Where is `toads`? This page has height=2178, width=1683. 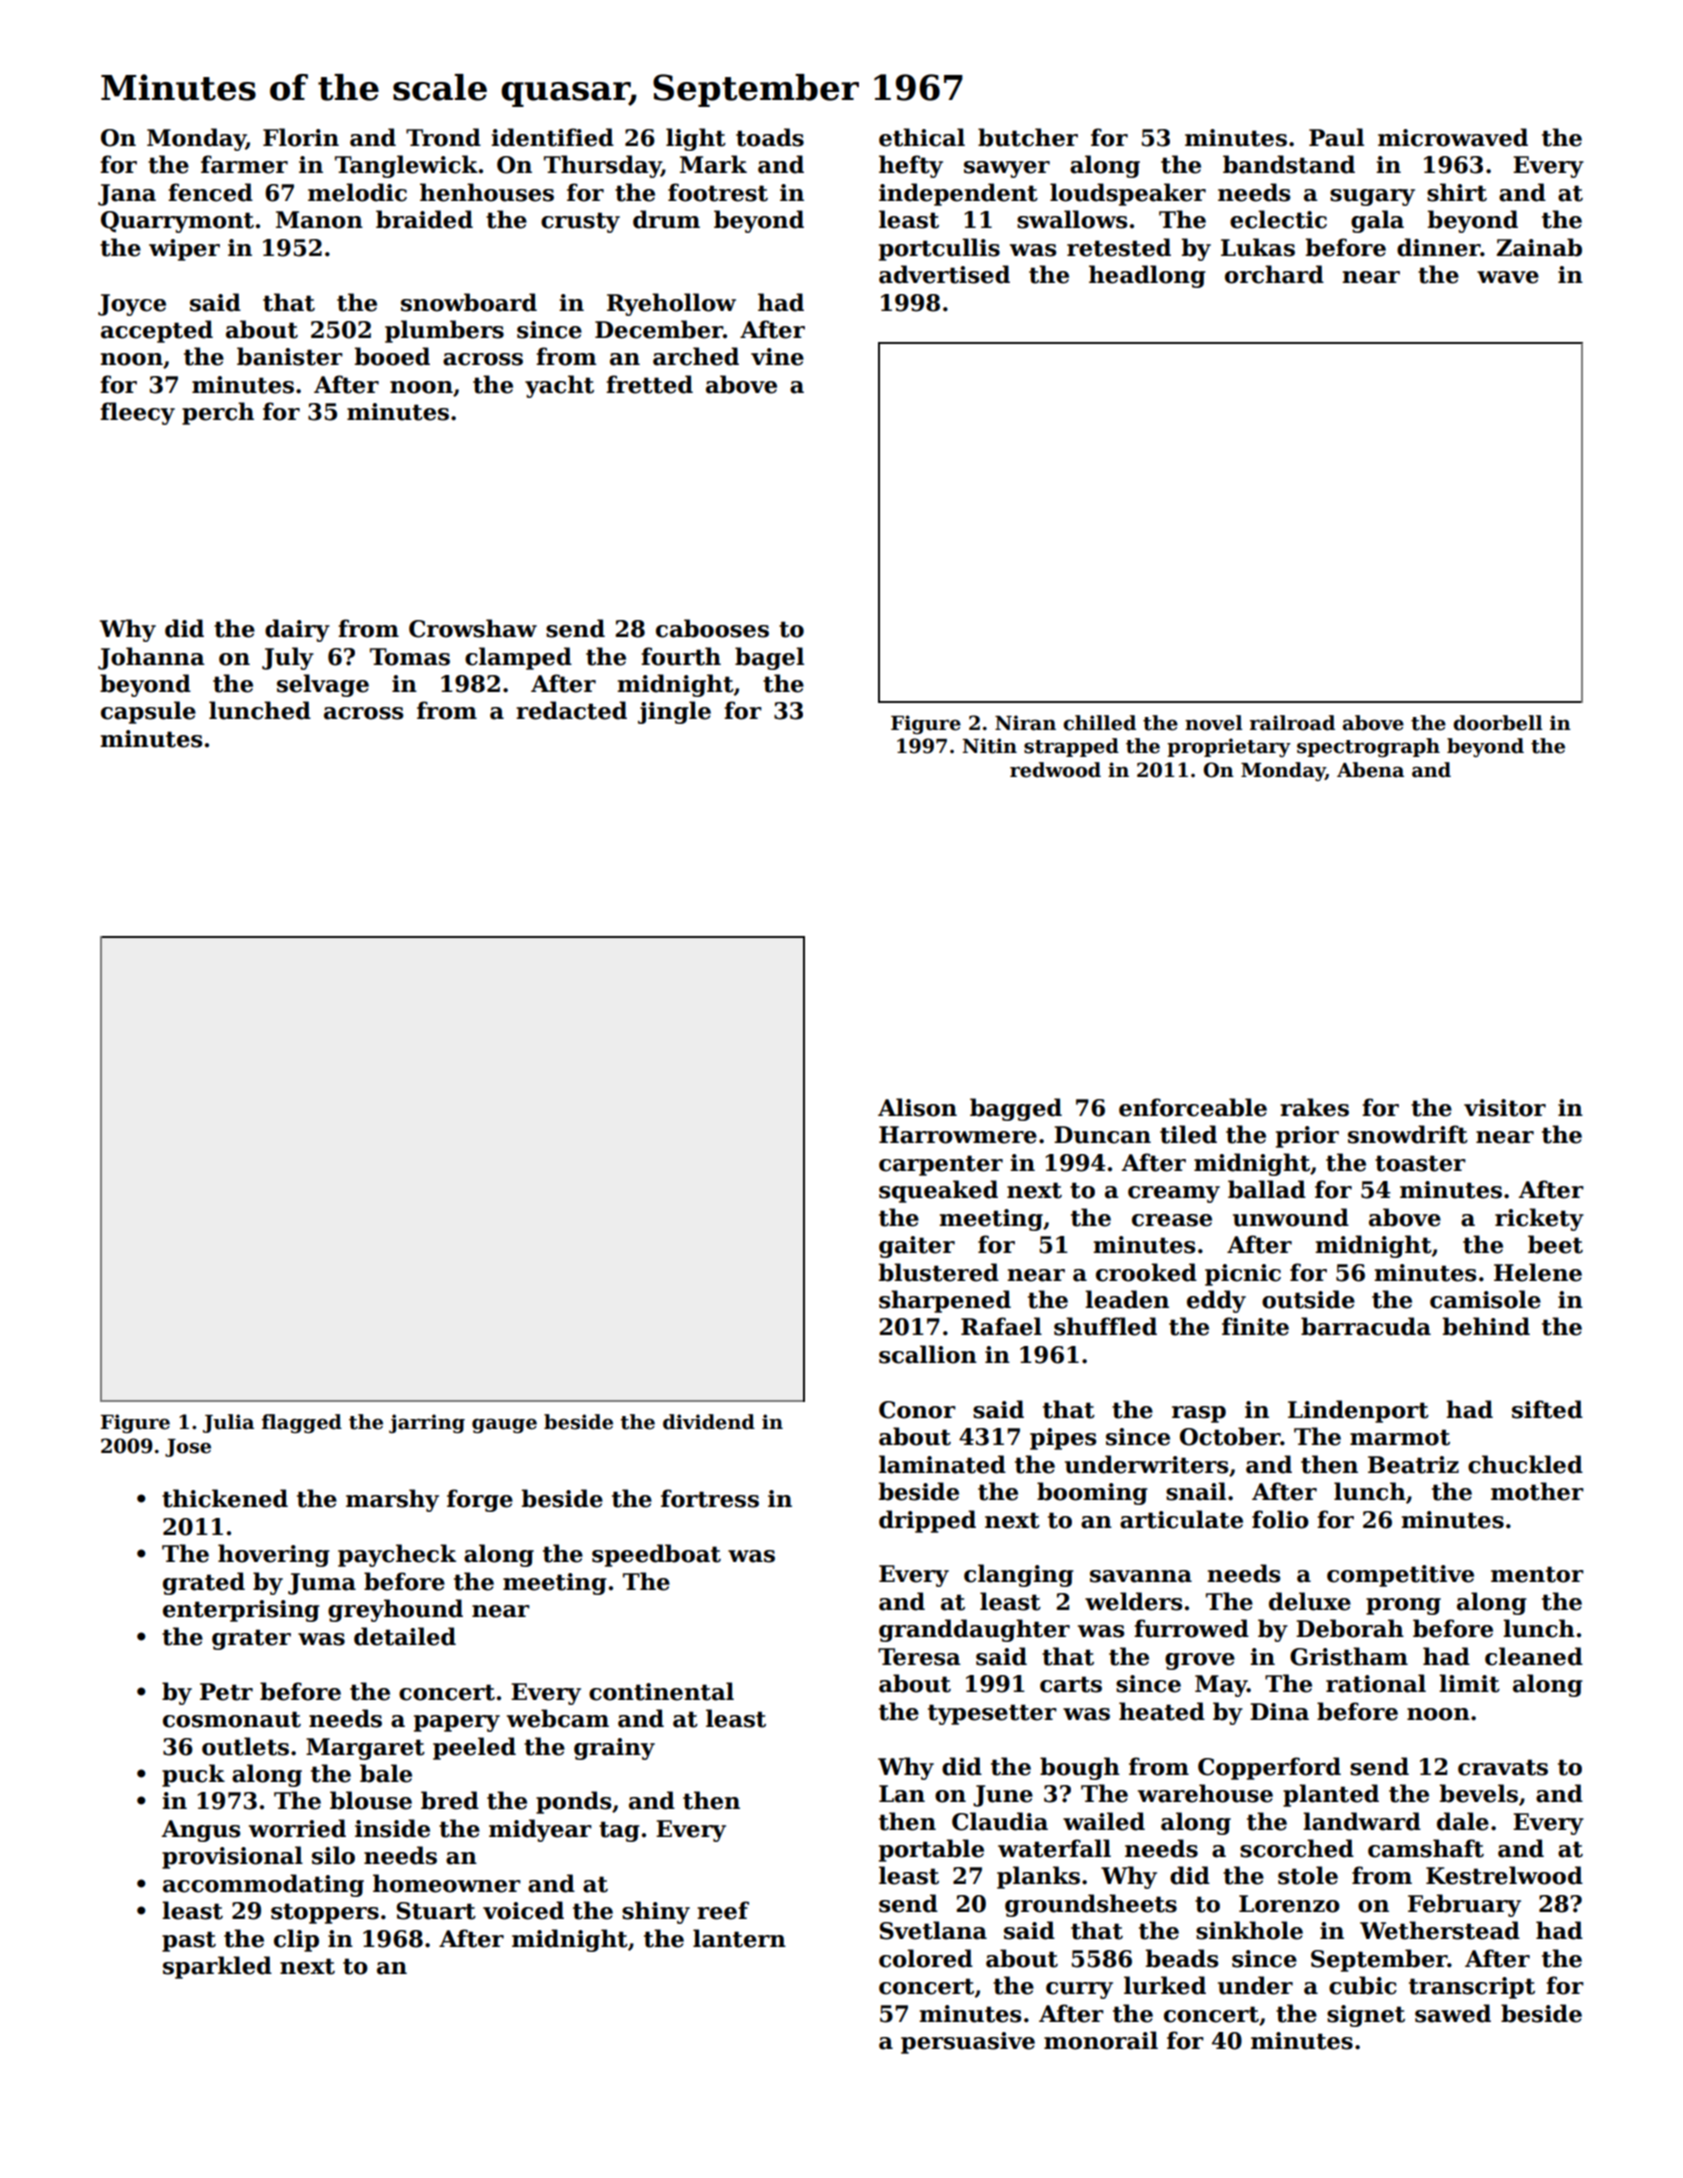
toads is located at coordinates (770, 137).
